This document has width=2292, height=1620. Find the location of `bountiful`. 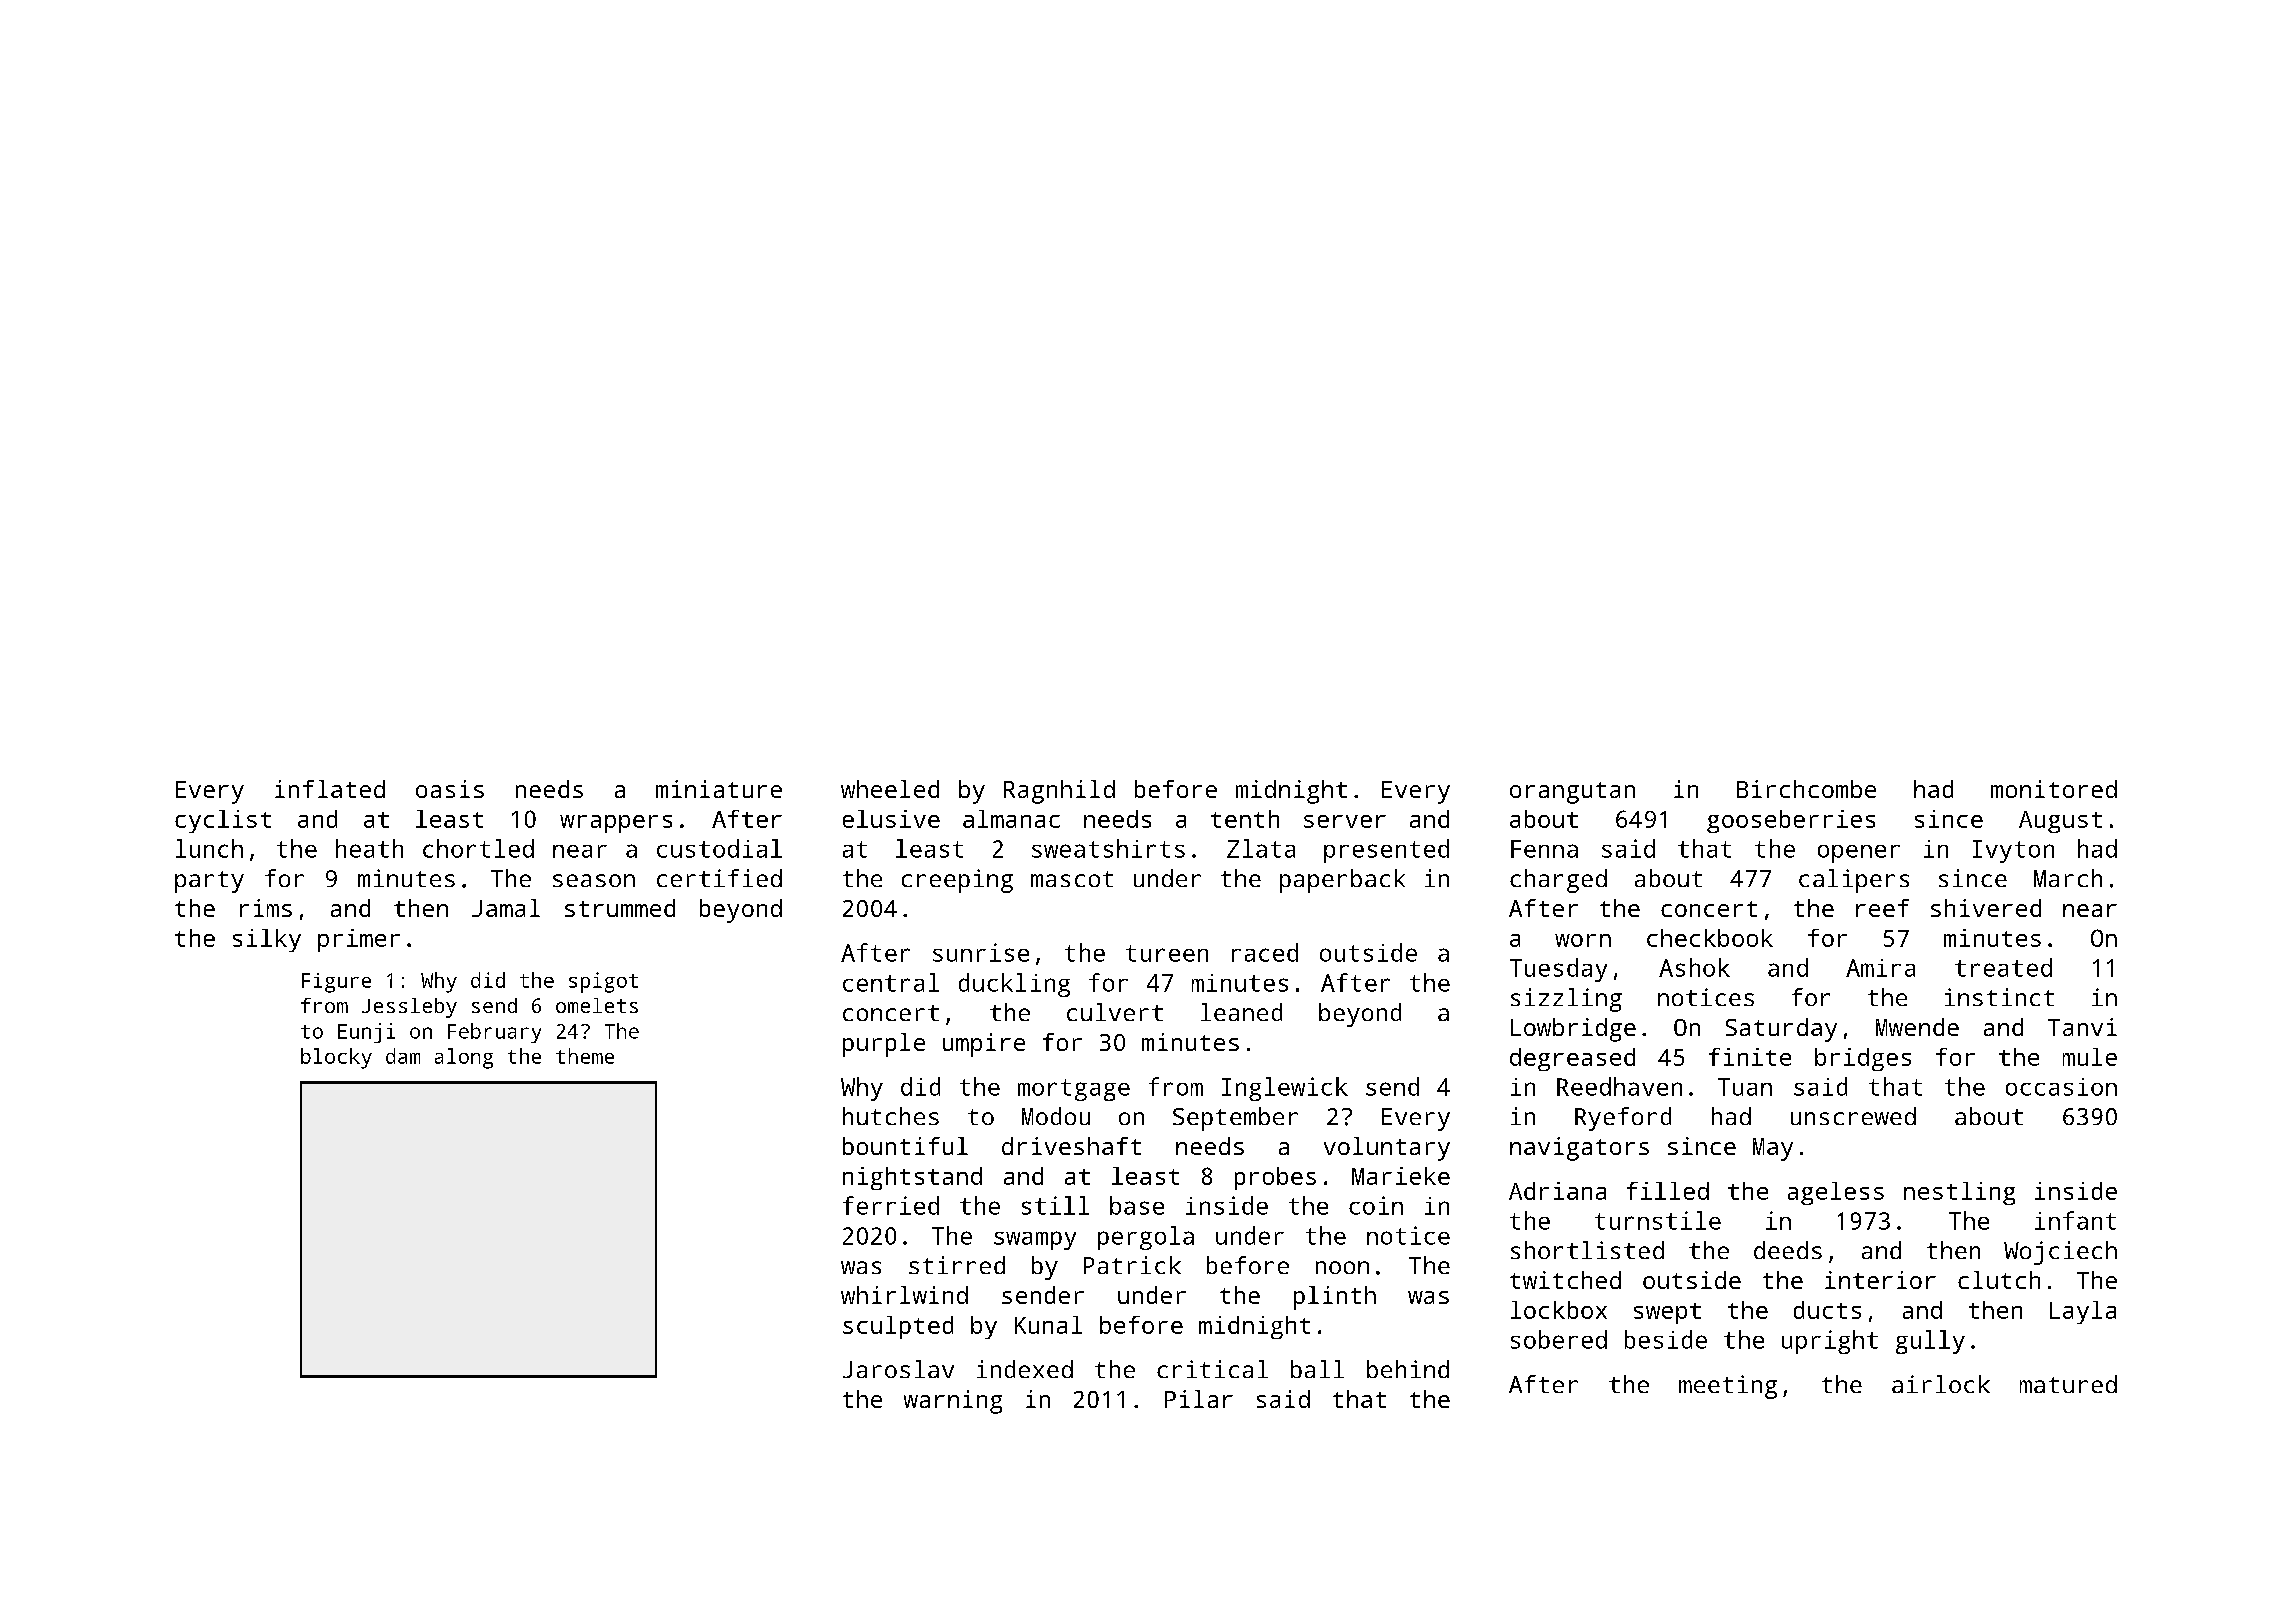

bountiful is located at coordinates (905, 1146).
